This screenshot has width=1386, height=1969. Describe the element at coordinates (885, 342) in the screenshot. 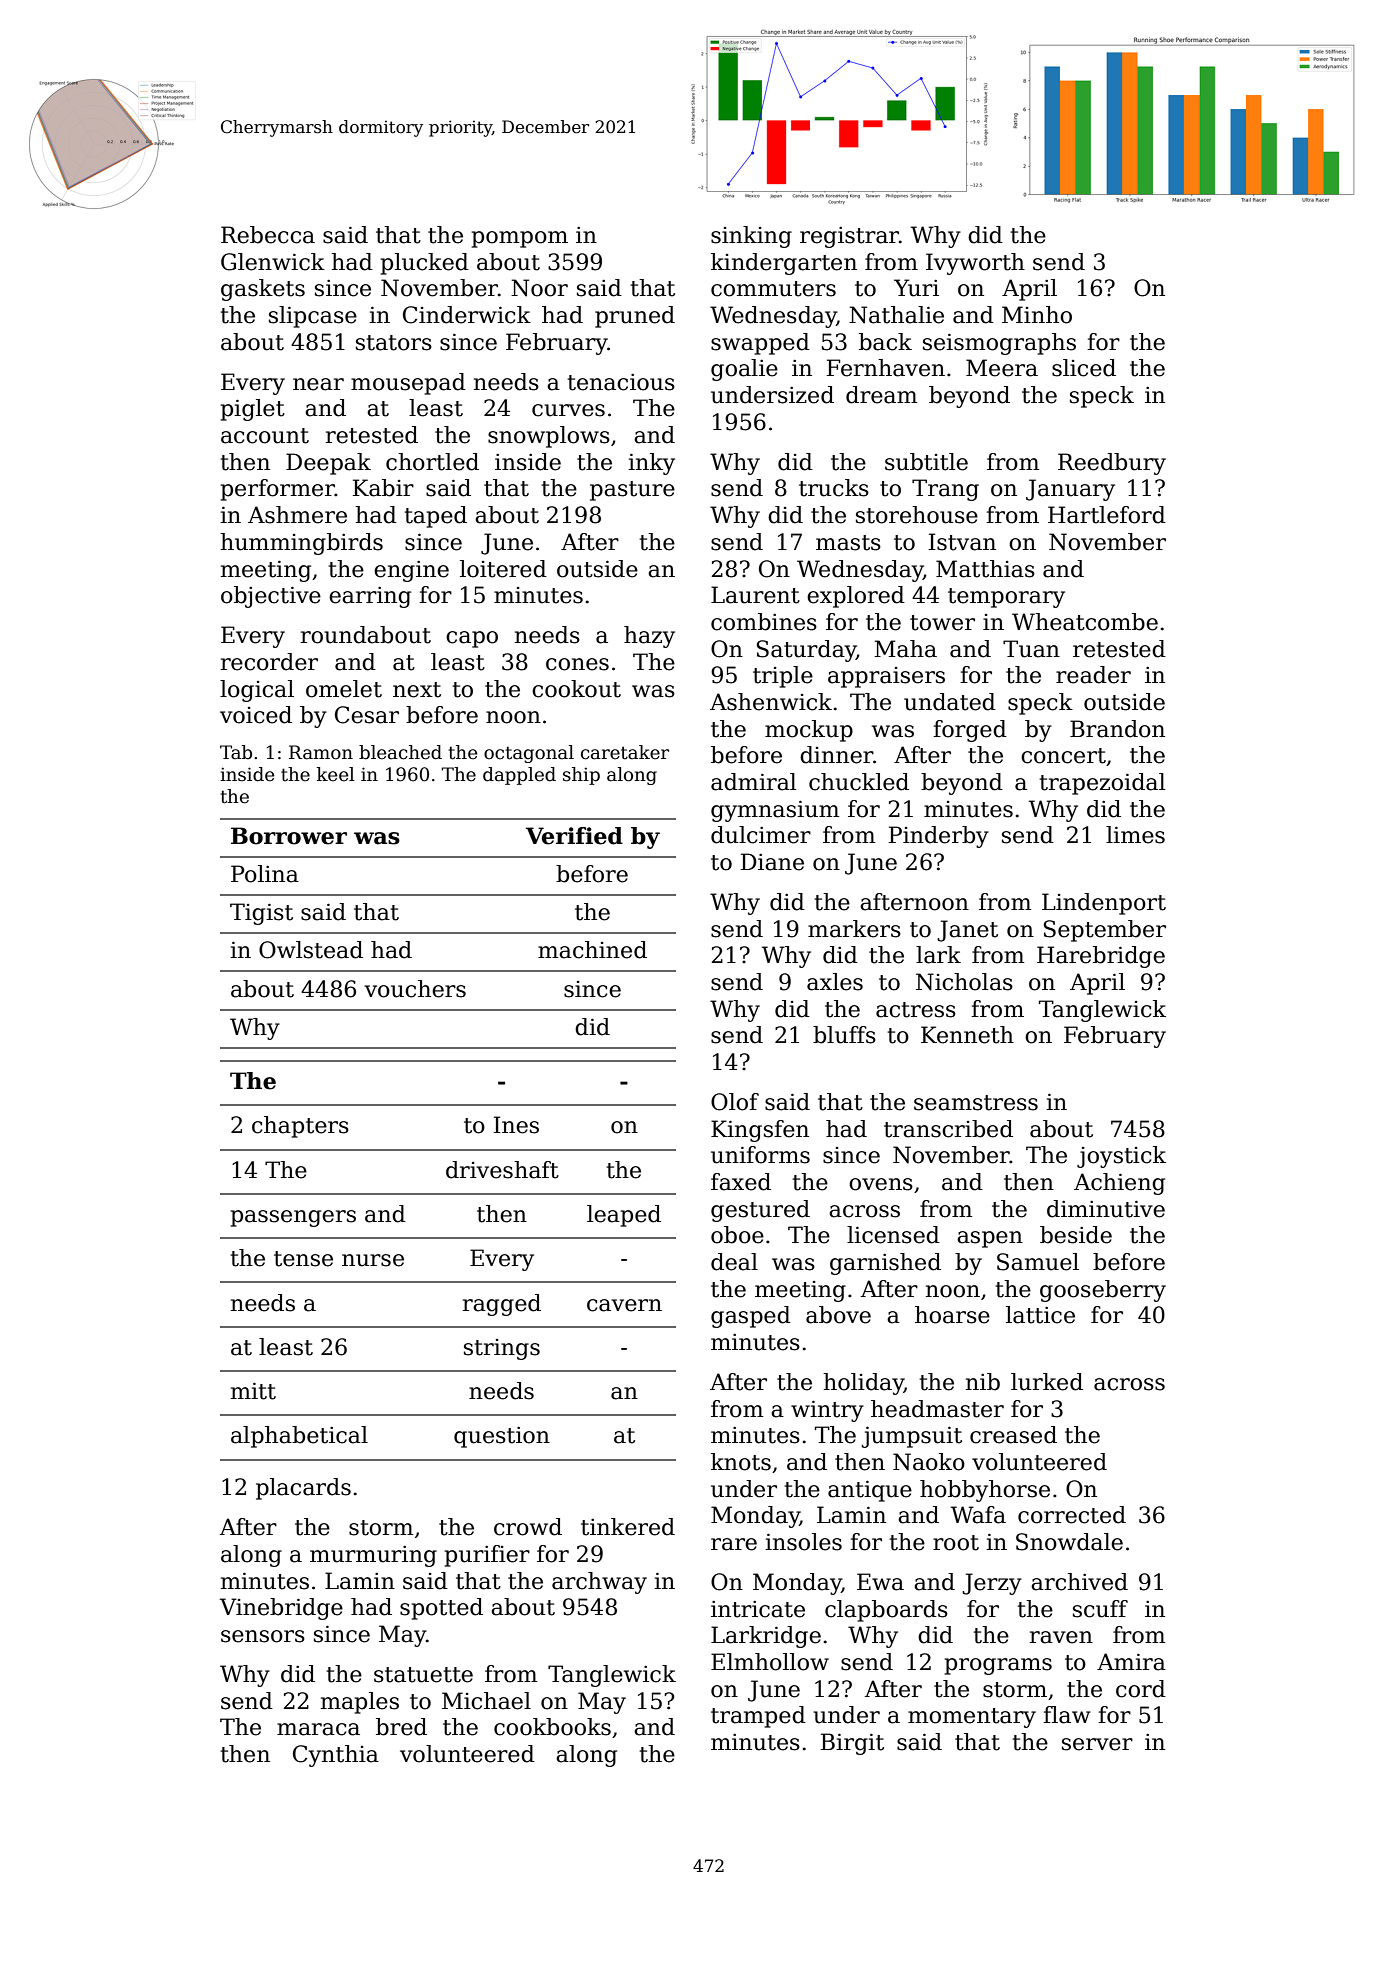

I see `back` at that location.
